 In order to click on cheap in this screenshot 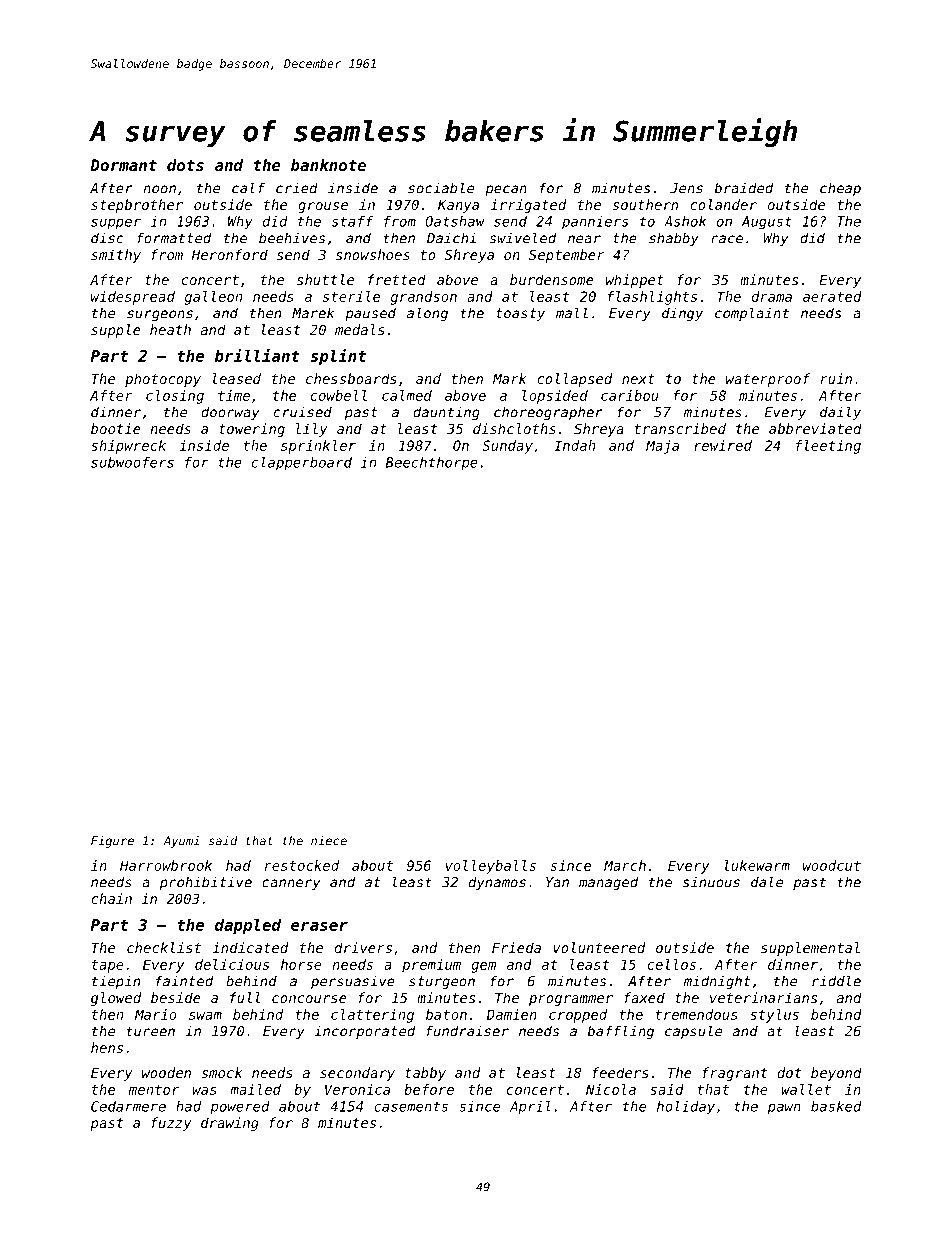, I will do `click(840, 189)`.
